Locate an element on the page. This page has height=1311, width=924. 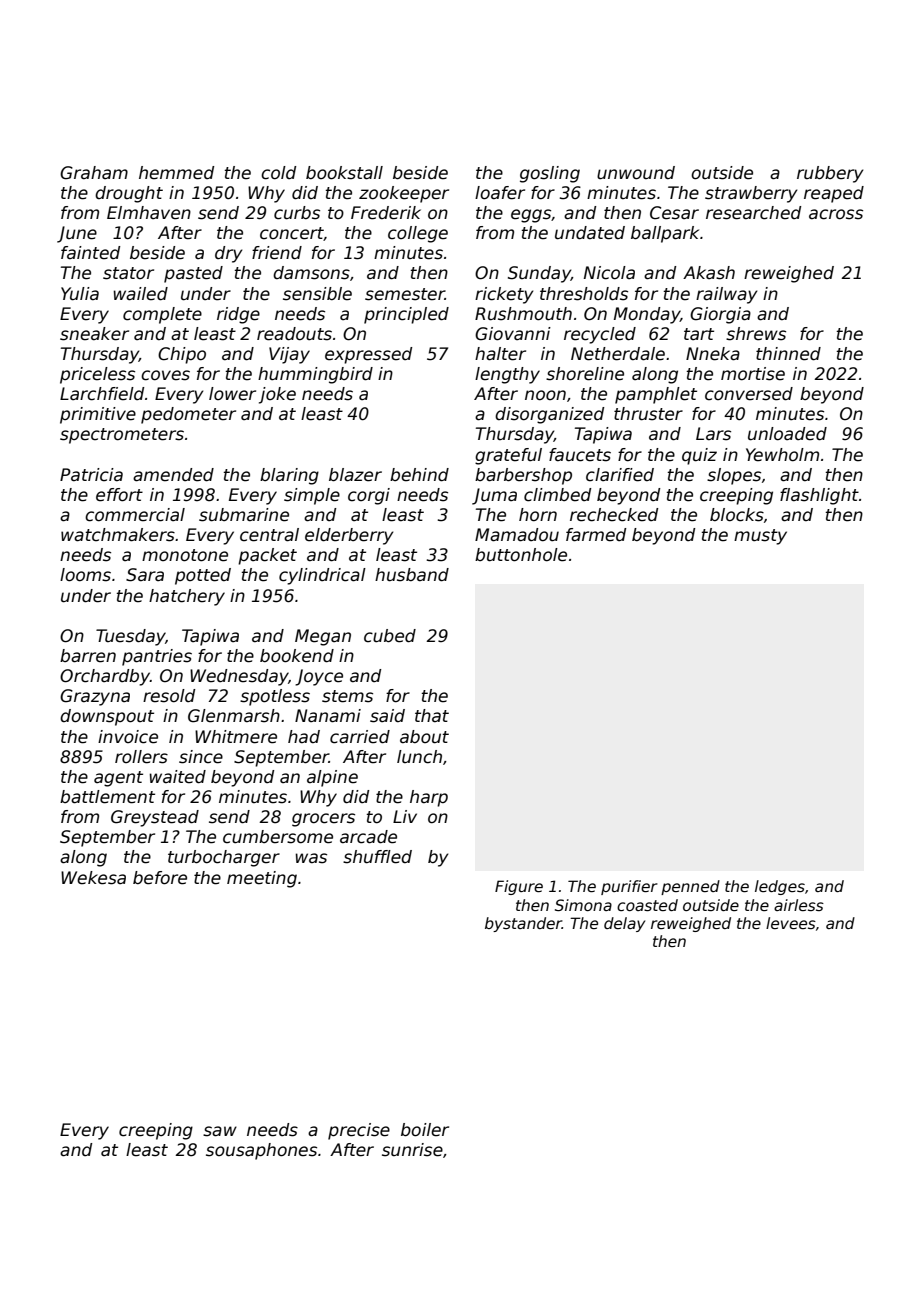
rechecked is located at coordinates (614, 515).
